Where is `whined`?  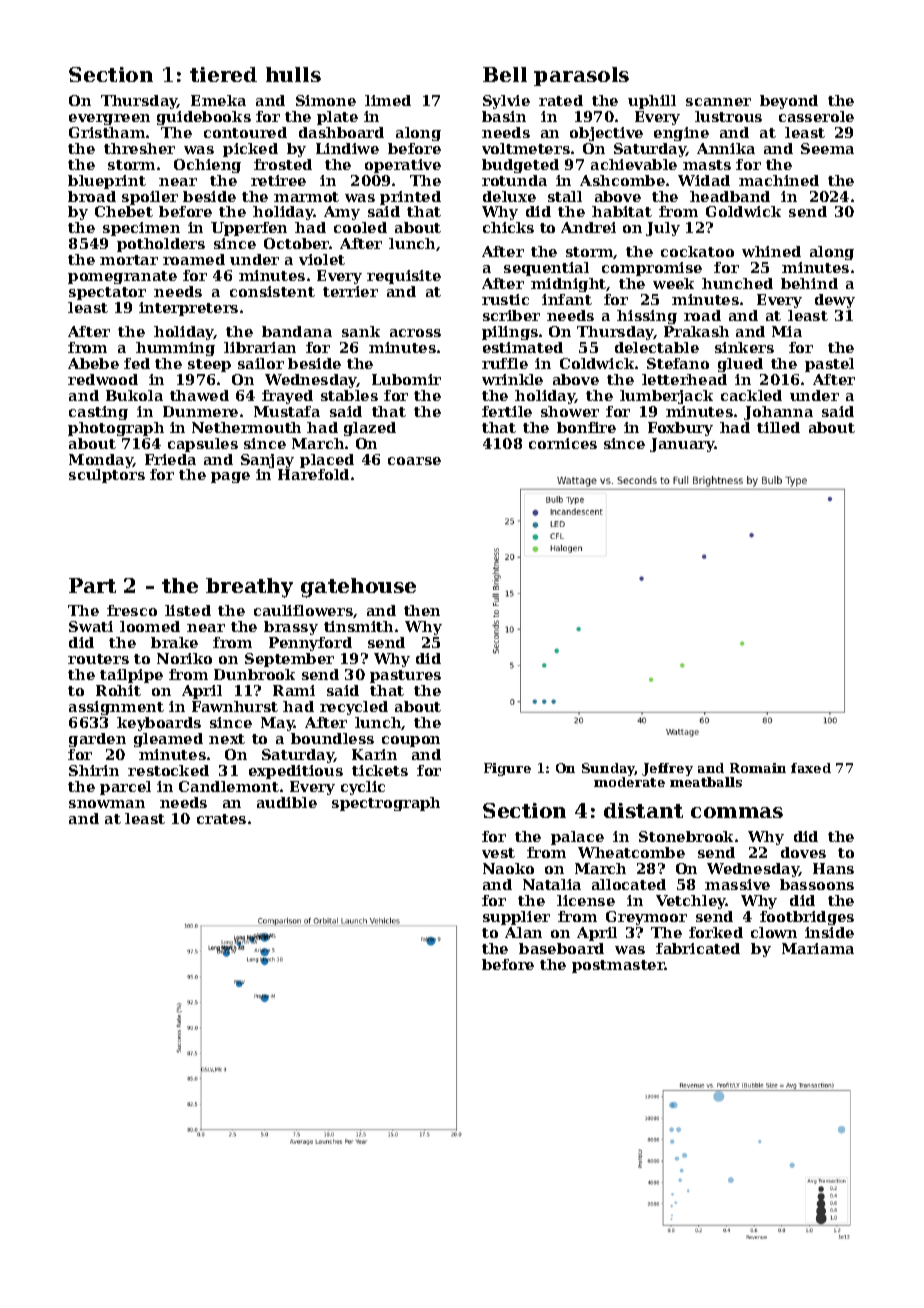
whined is located at coordinates (771, 251).
